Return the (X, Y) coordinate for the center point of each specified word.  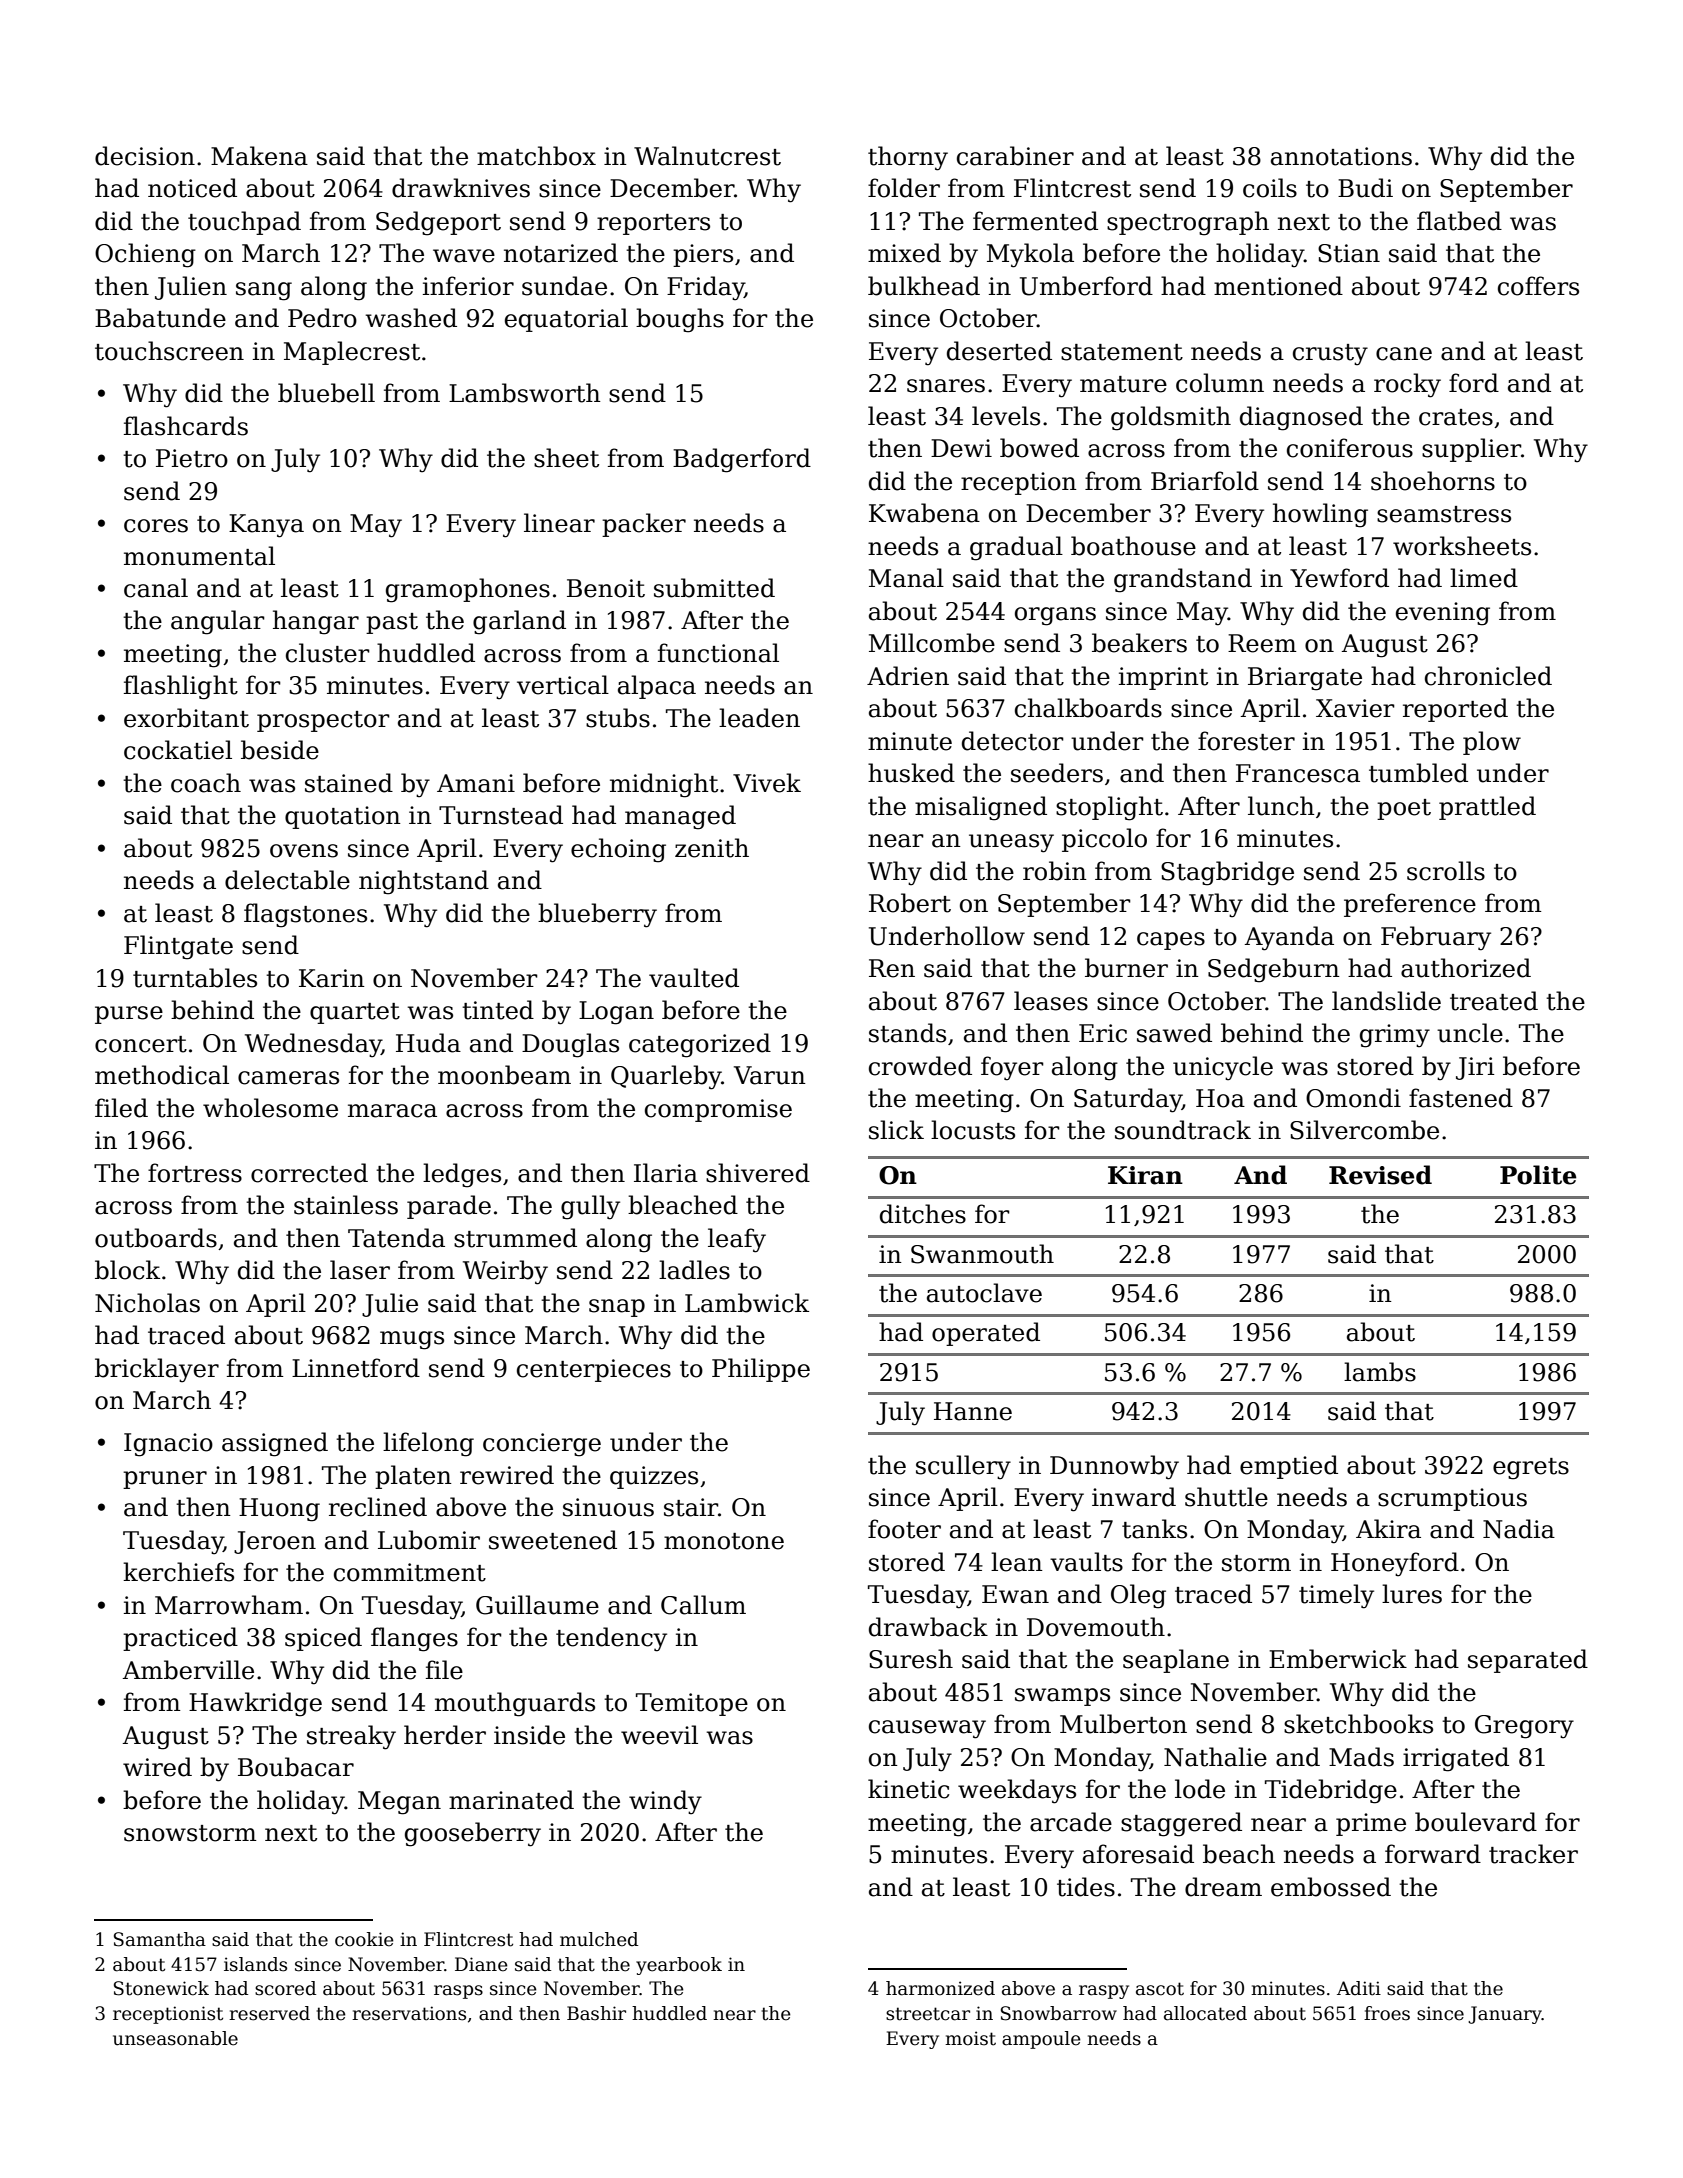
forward (1433, 1854)
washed (411, 318)
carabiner (1015, 156)
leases (1051, 1001)
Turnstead (501, 815)
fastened (1461, 1098)
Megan (399, 1803)
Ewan (1015, 1594)
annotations (1341, 156)
